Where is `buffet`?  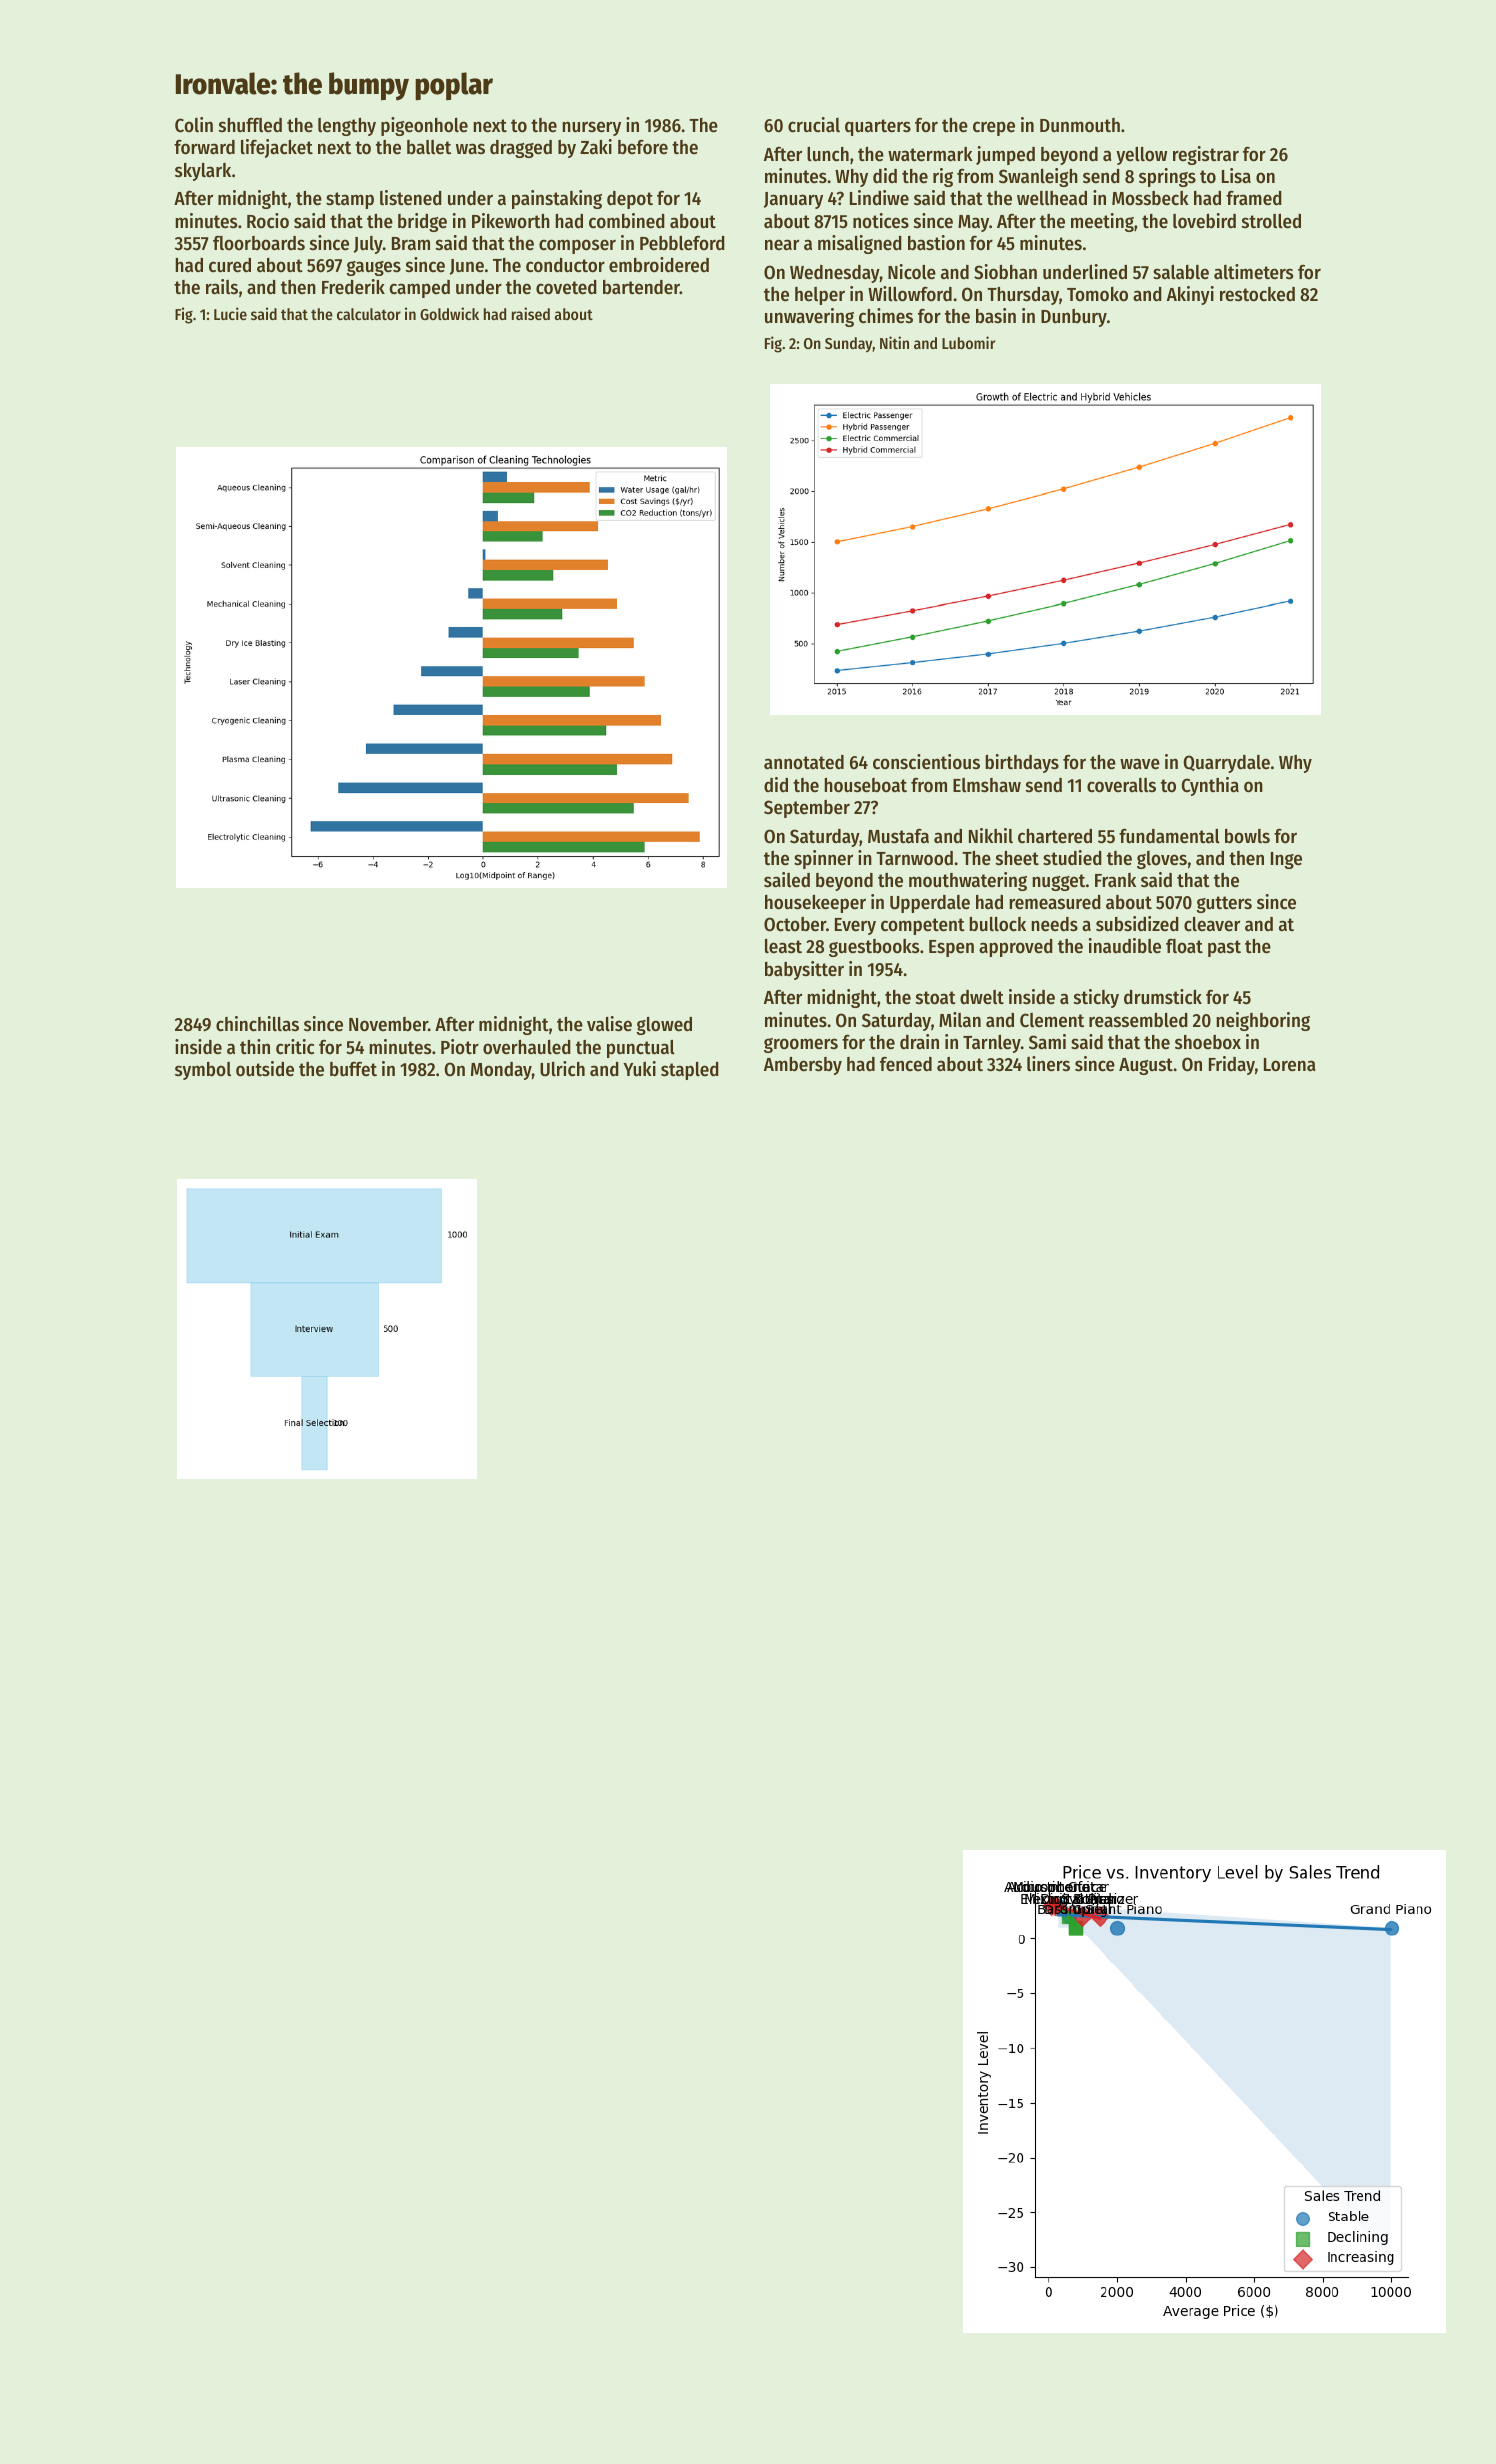
buffet is located at coordinates (353, 1069).
